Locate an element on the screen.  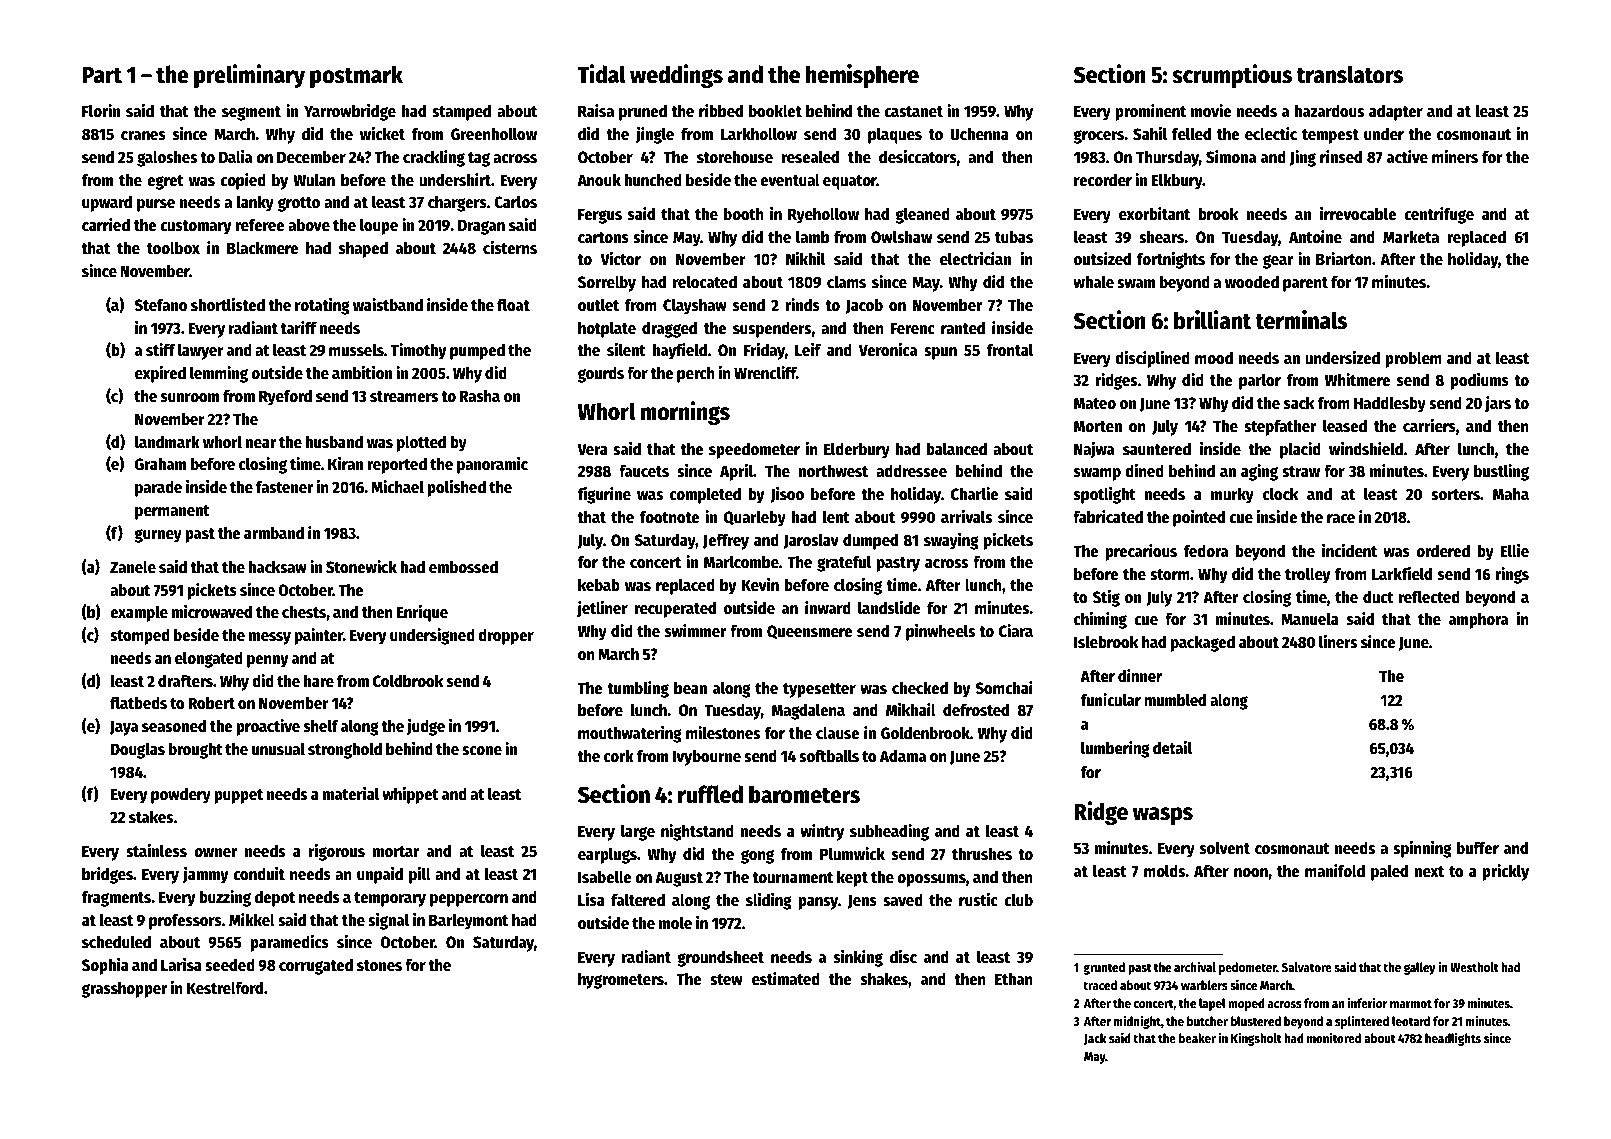
funicular is located at coordinates (1111, 700).
